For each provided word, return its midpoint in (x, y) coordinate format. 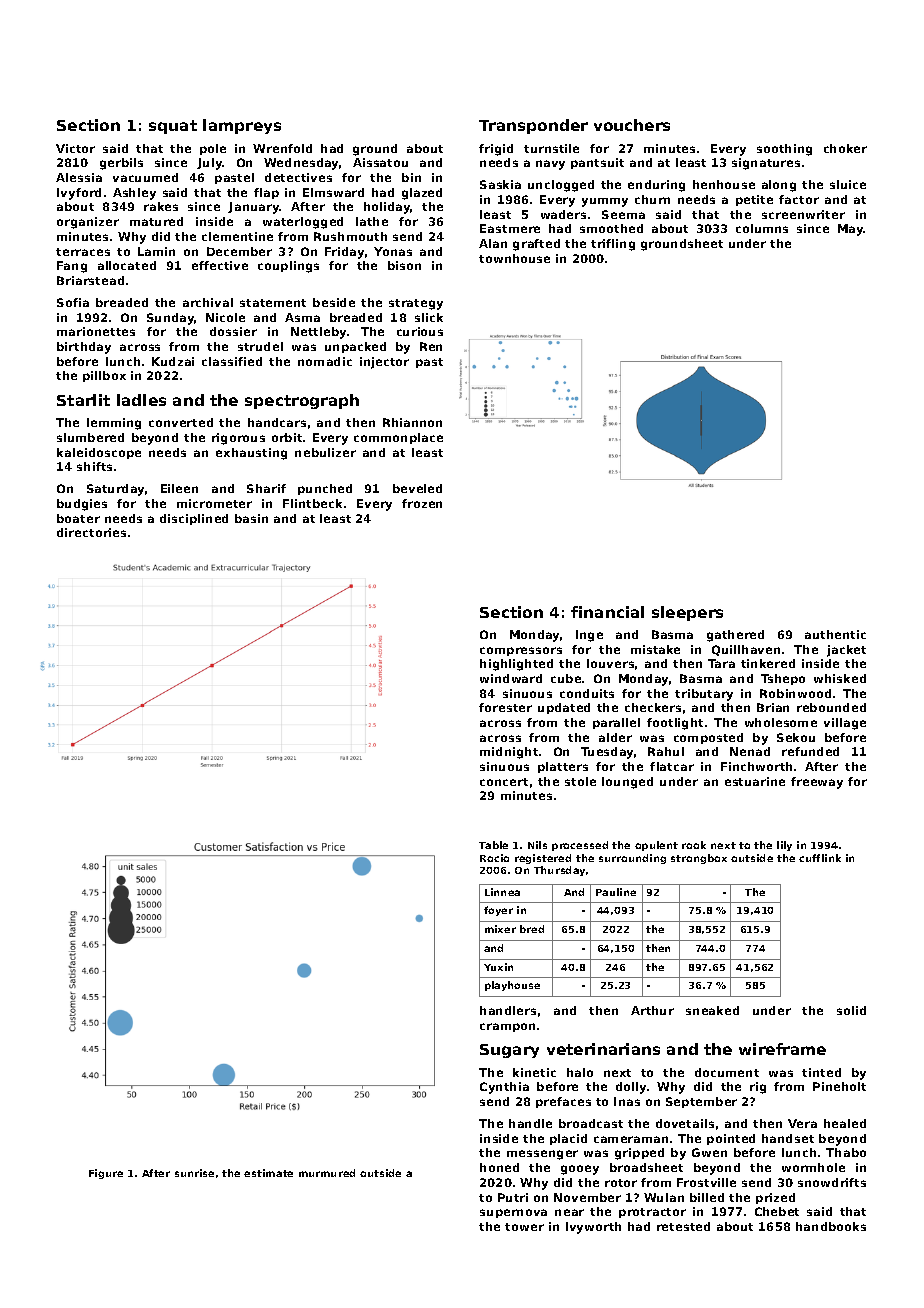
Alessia (79, 177)
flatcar (672, 766)
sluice (848, 184)
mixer (500, 929)
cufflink (820, 858)
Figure (106, 1174)
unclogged (561, 186)
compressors (521, 651)
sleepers (687, 613)
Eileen (179, 488)
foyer (498, 911)
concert (504, 782)
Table (493, 845)
